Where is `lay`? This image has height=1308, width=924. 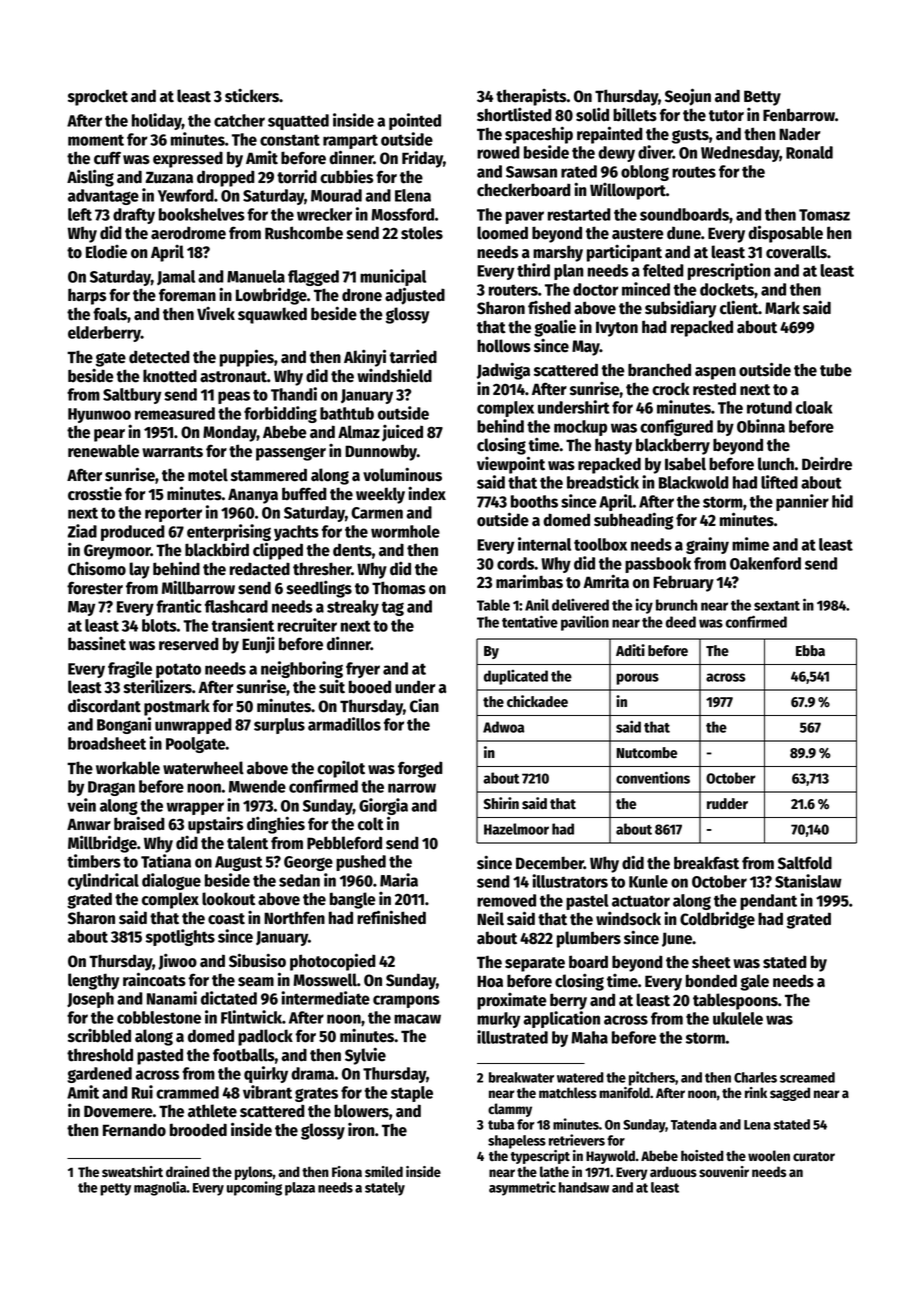
lay is located at coordinates (139, 570).
